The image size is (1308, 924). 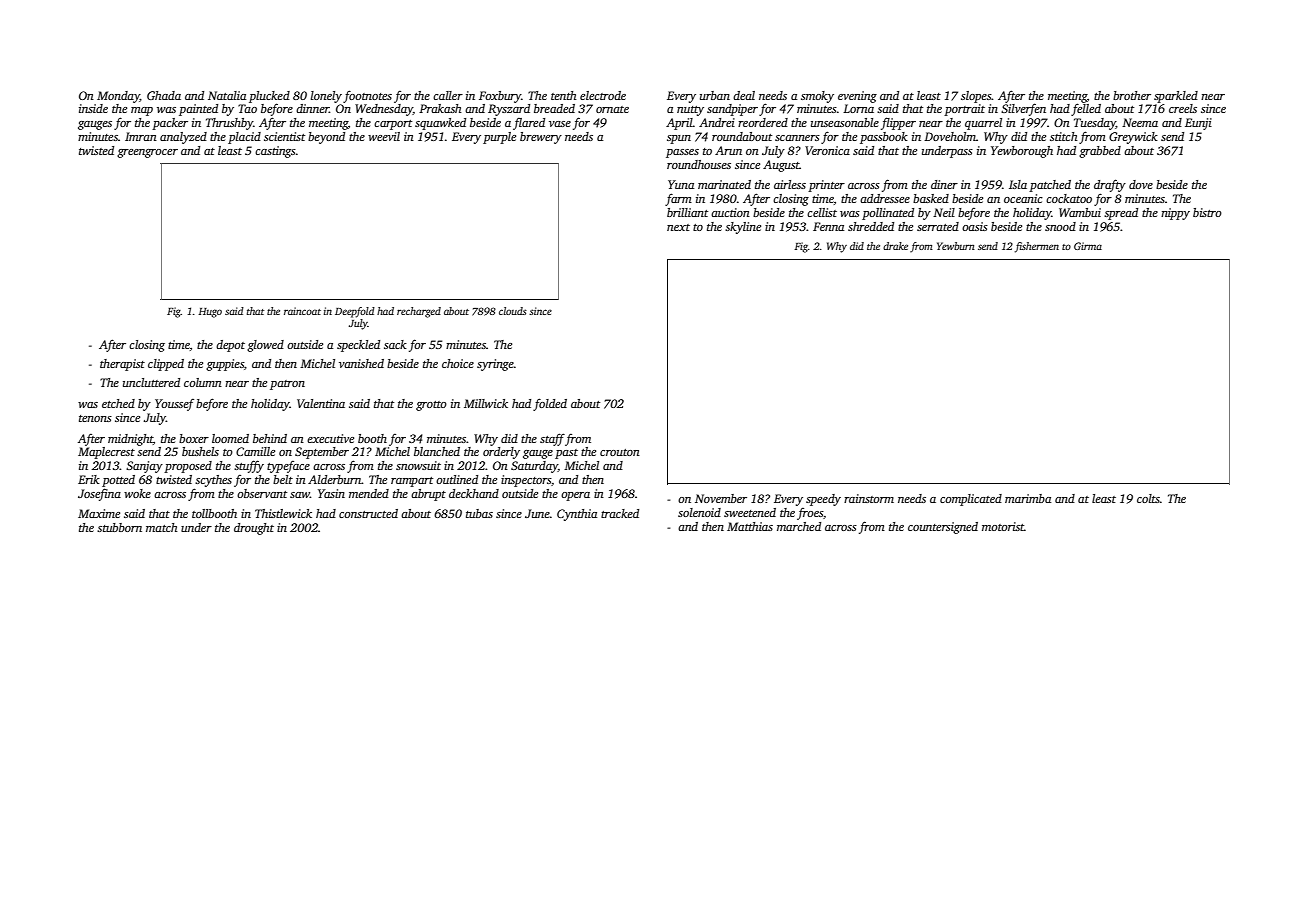 What do you see at coordinates (857, 97) in the page?
I see `evening` at bounding box center [857, 97].
